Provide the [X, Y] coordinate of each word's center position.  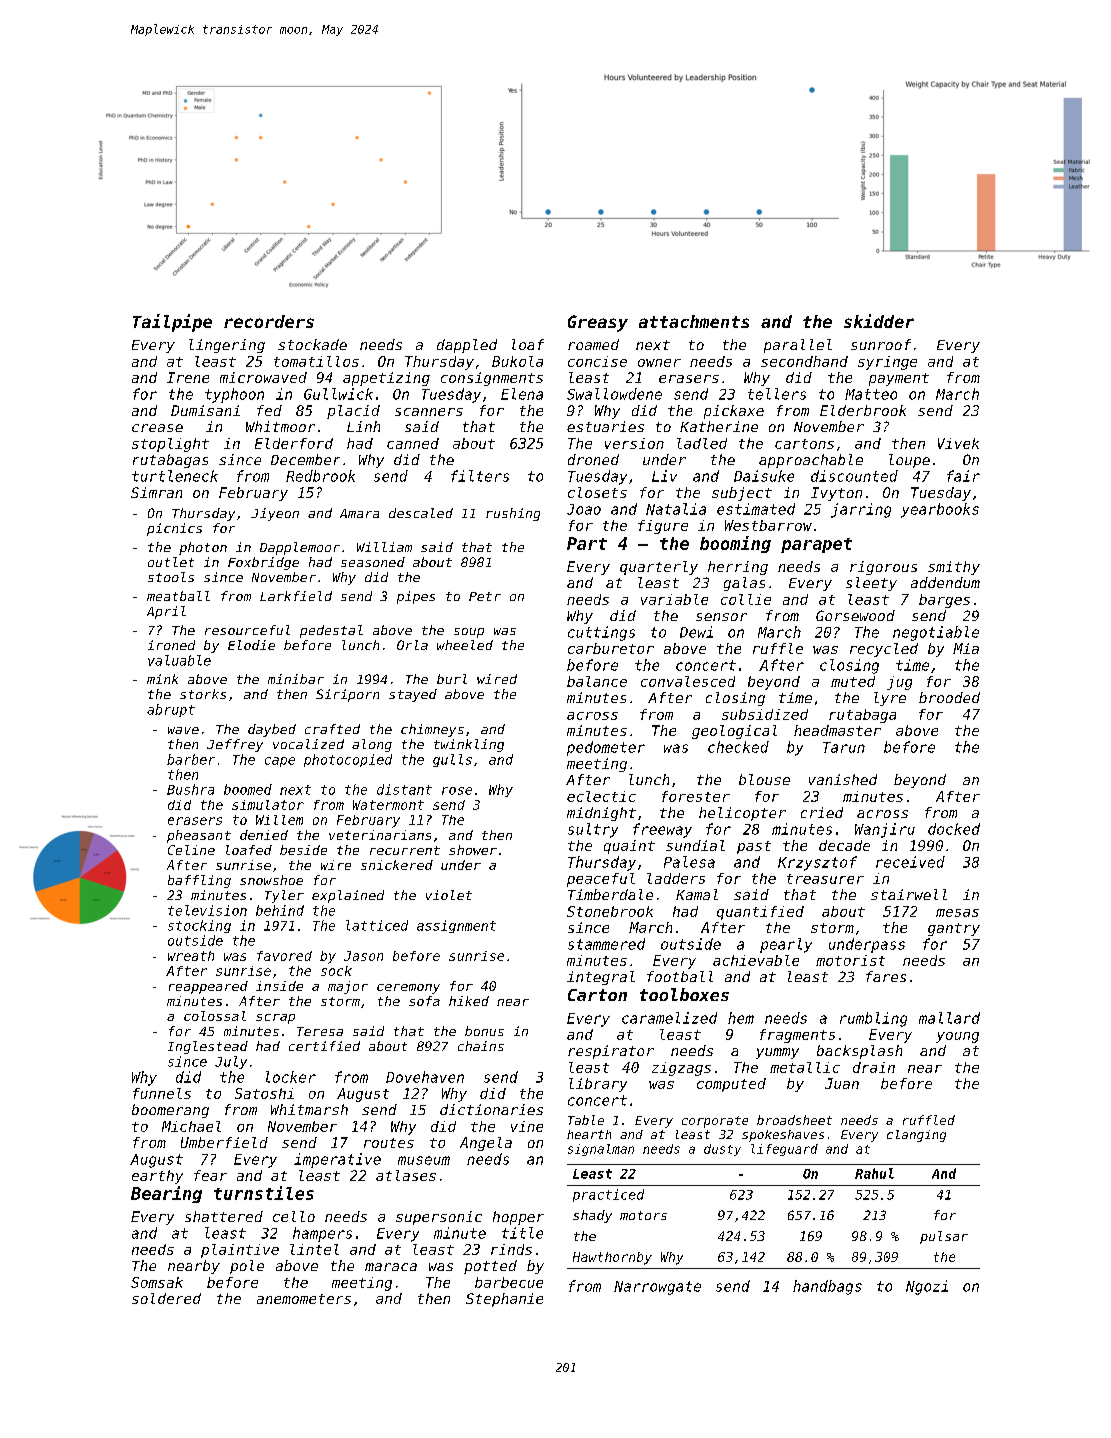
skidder [879, 321]
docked [954, 829]
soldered [166, 1298]
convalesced [688, 681]
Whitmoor [280, 426]
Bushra [190, 789]
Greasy [598, 323]
